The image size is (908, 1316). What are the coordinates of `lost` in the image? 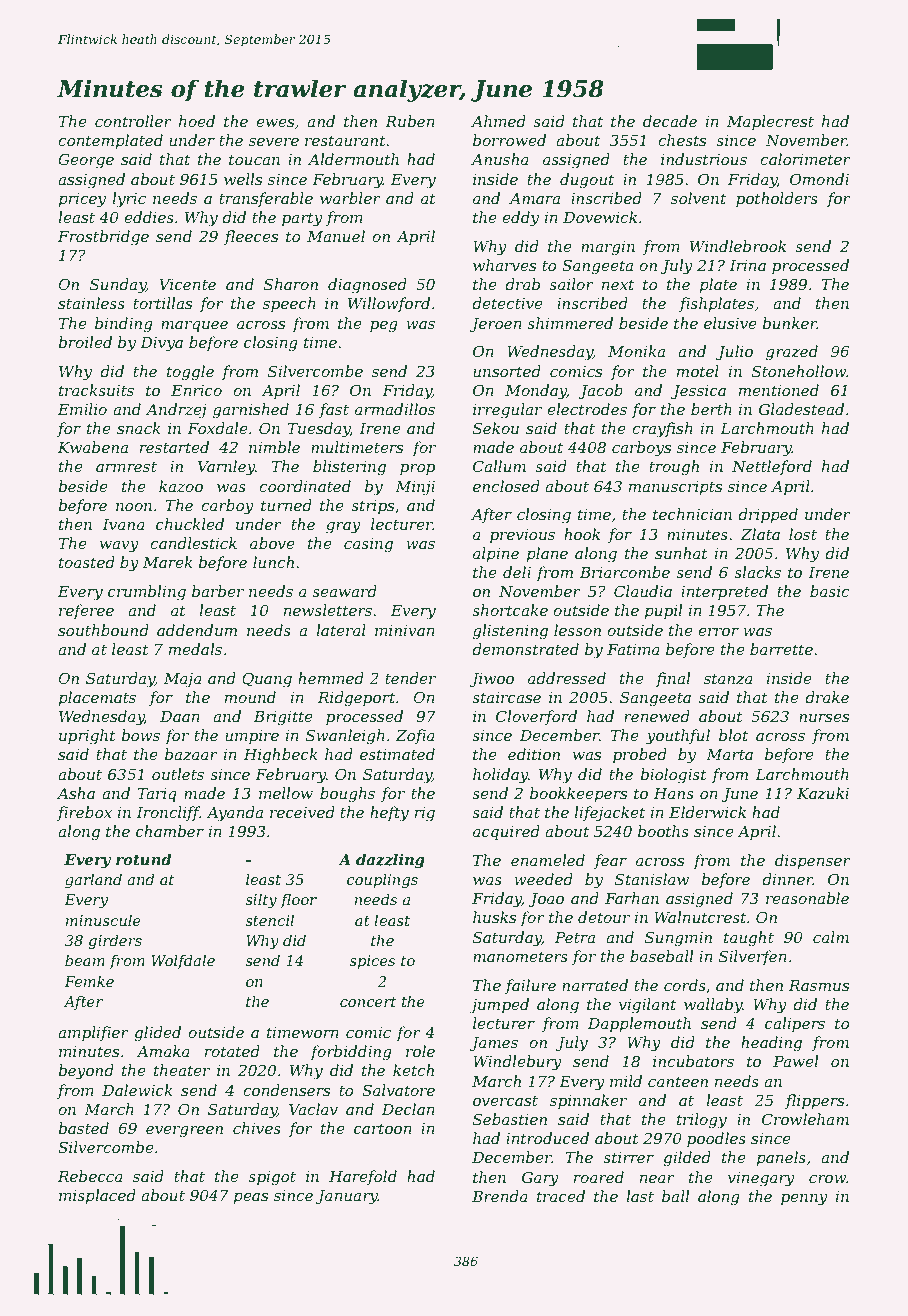 It's located at (803, 534).
